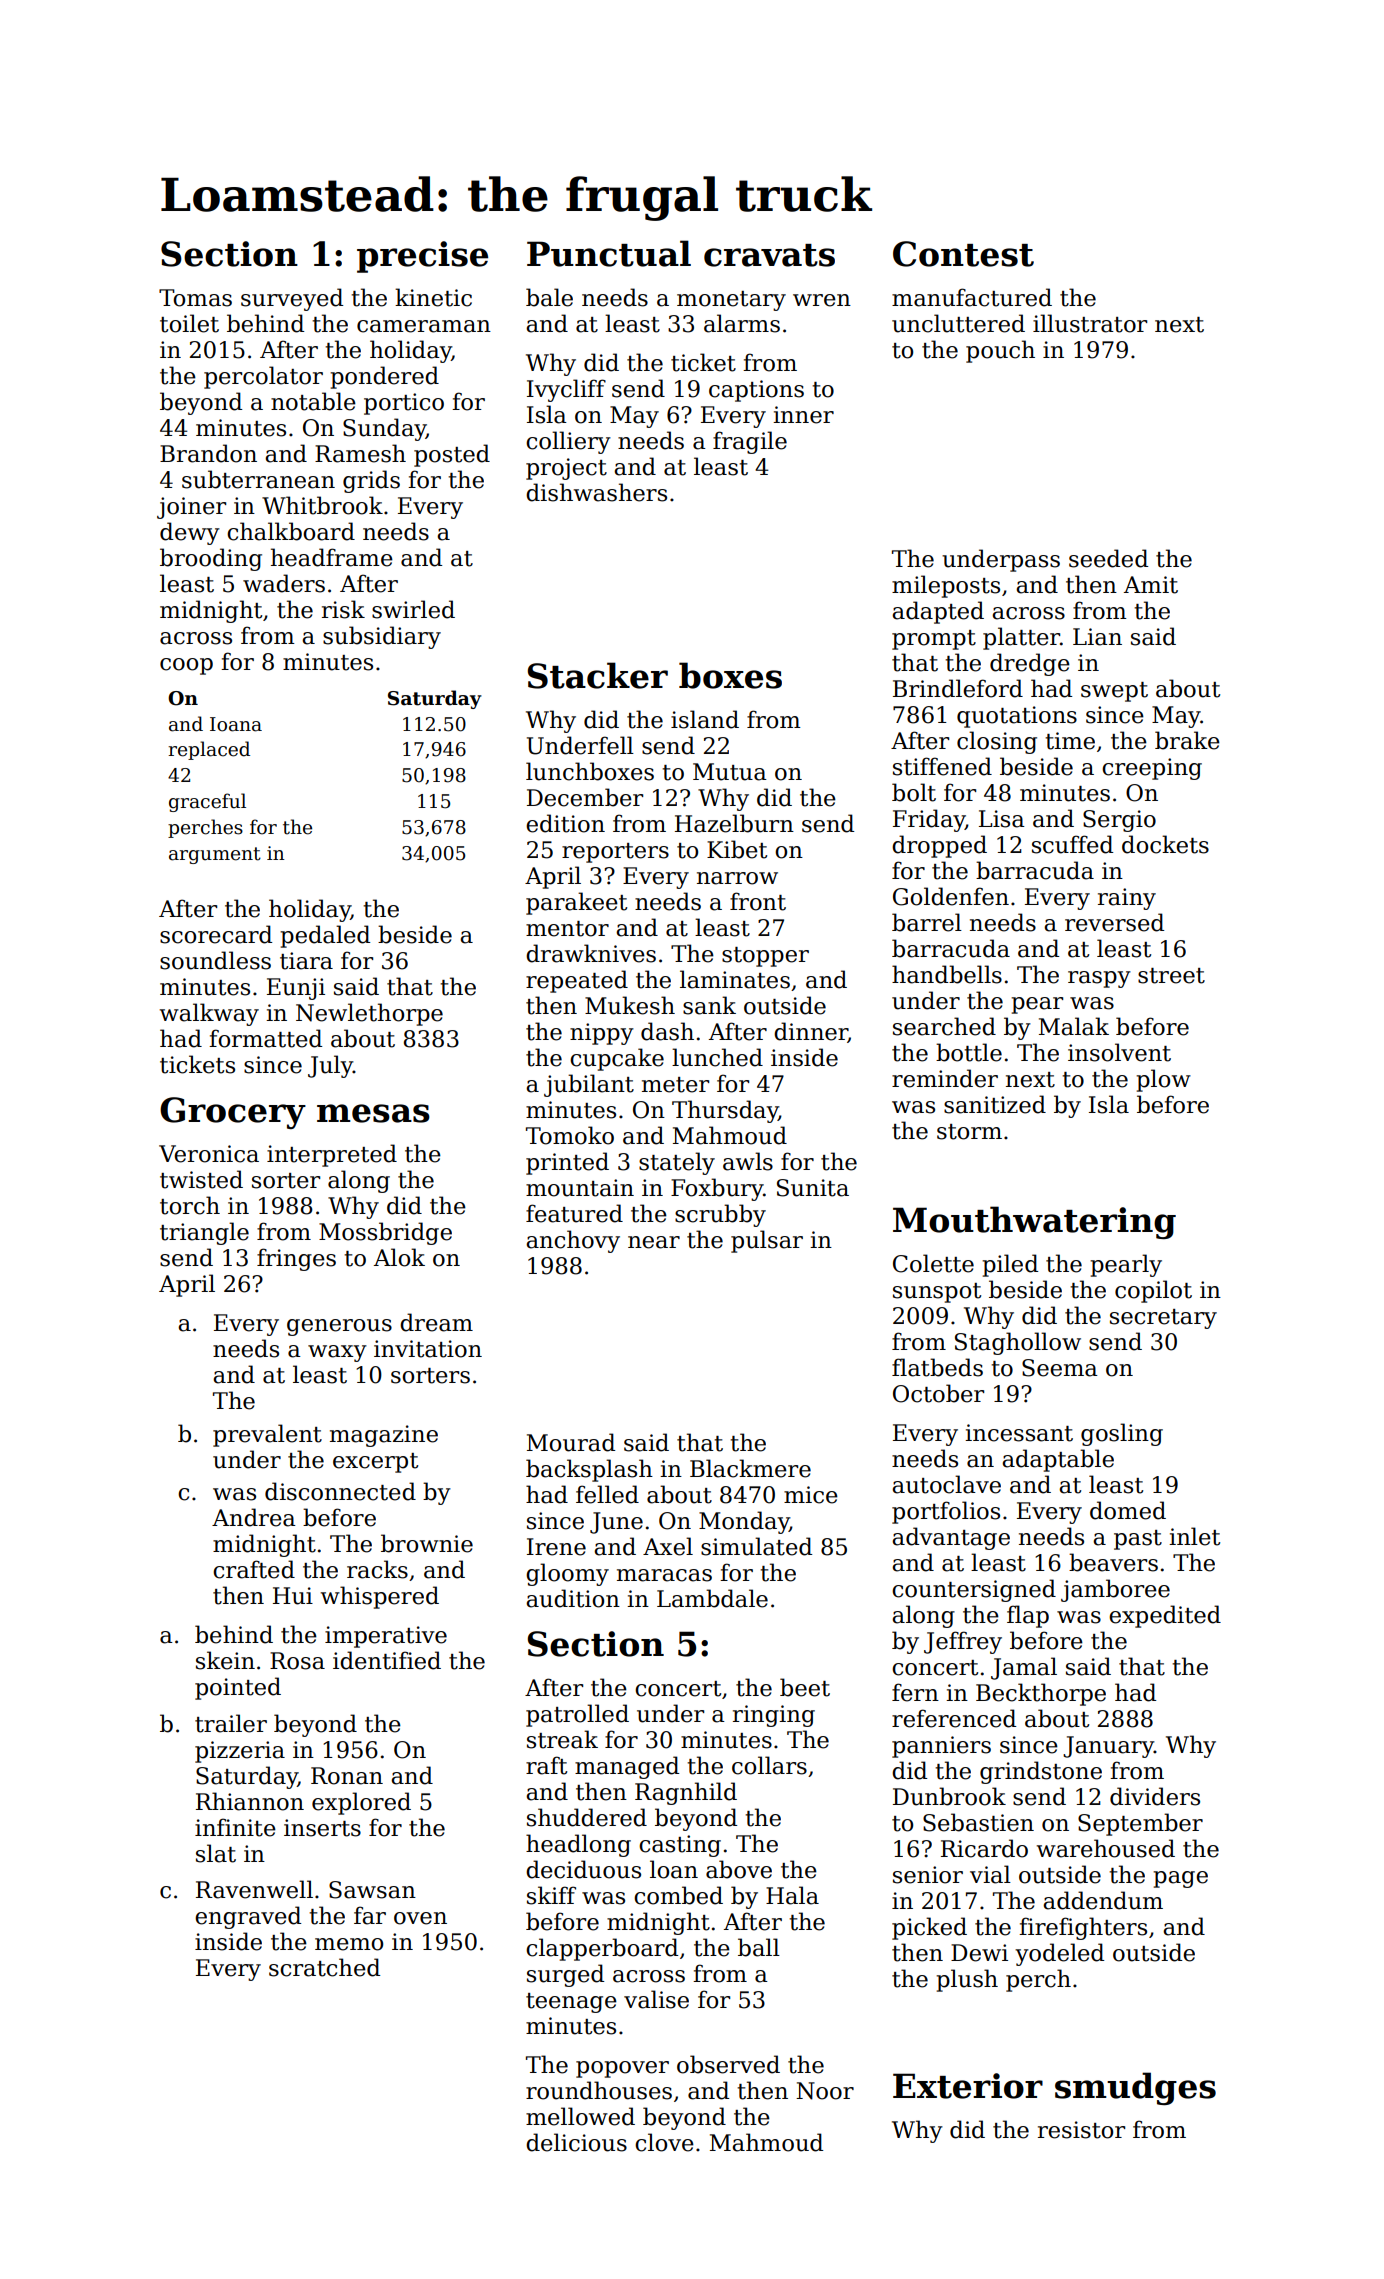  I want to click on dishwashers, so click(596, 492).
